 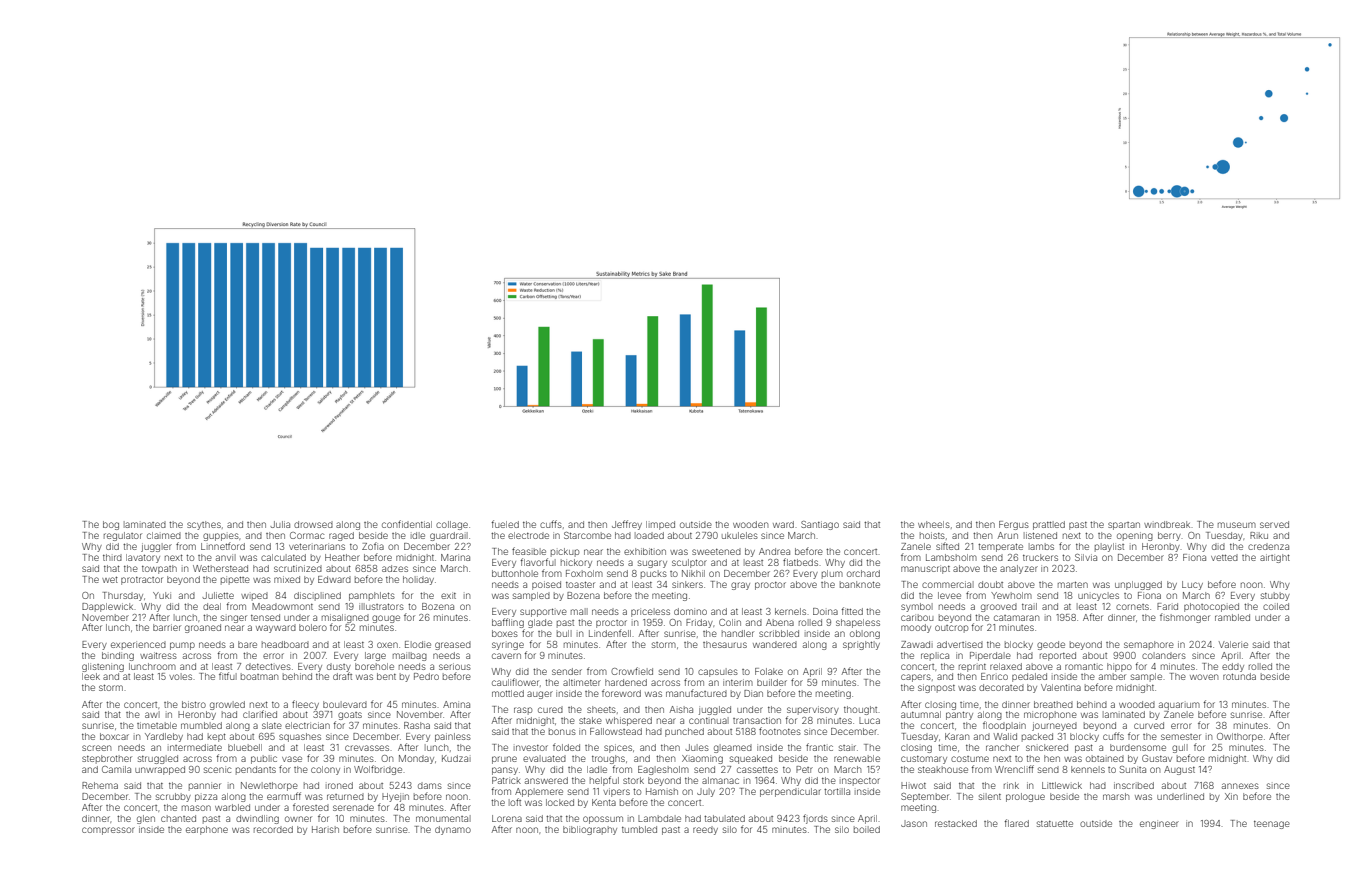 What do you see at coordinates (540, 695) in the screenshot?
I see `auger` at bounding box center [540, 695].
